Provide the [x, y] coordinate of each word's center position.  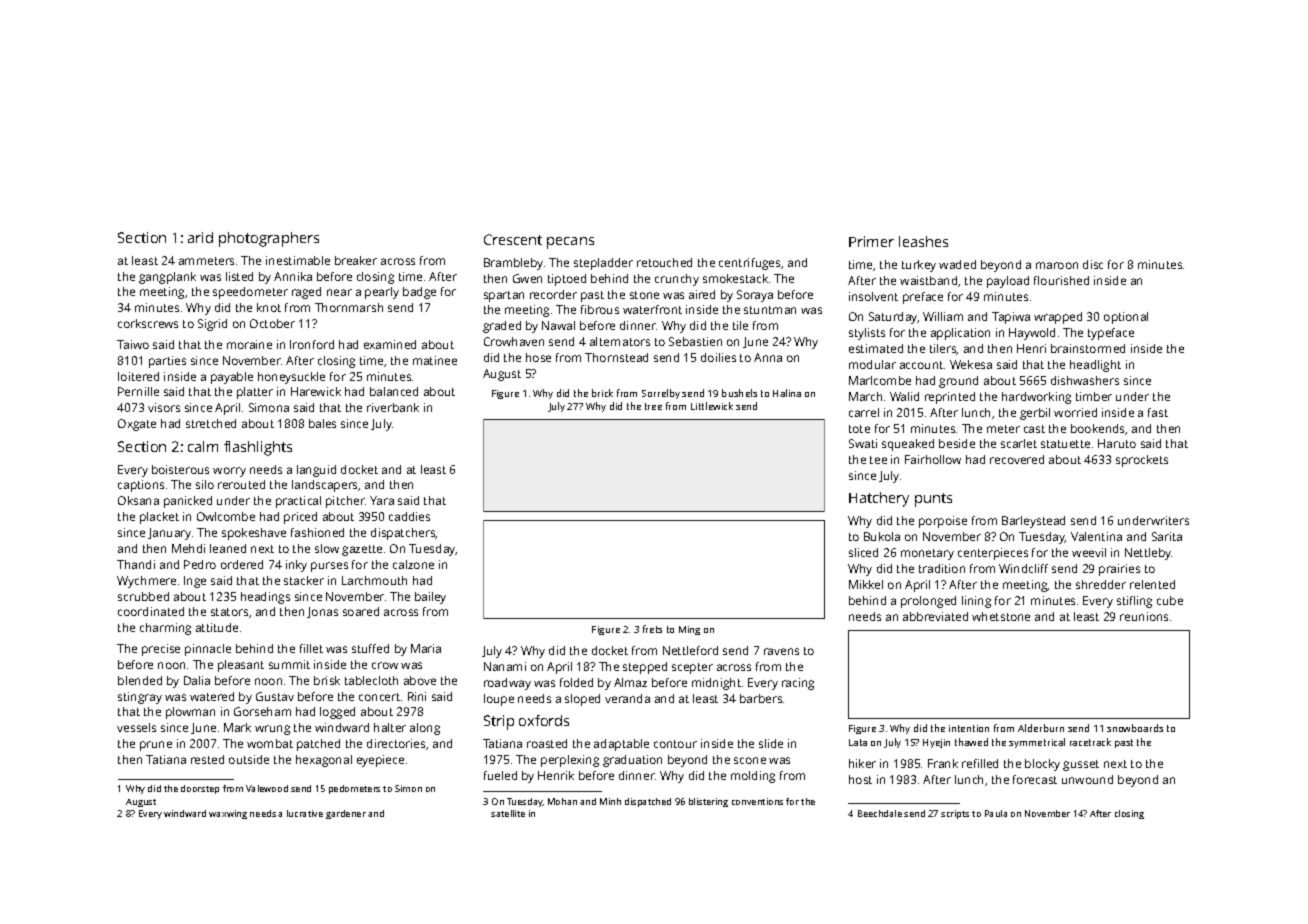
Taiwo [133, 344]
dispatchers [403, 534]
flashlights [258, 448]
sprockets [1142, 461]
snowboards [1135, 728]
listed [239, 276]
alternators [620, 341]
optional [1126, 318]
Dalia [197, 680]
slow [327, 548]
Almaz [630, 682]
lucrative [305, 813]
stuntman [770, 310]
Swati [863, 443]
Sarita [1167, 536]
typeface [1111, 334]
